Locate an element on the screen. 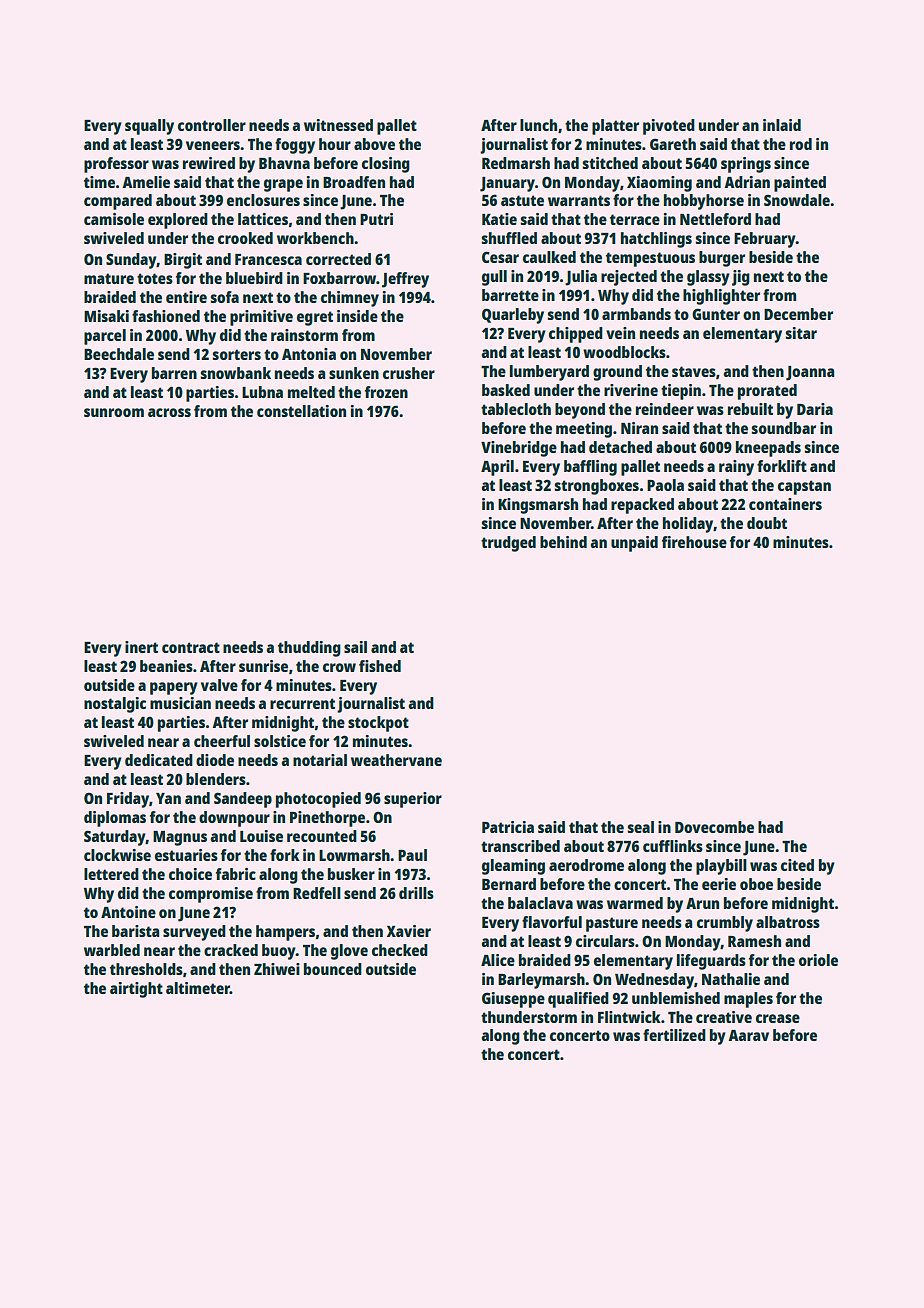 The width and height of the screenshot is (924, 1308). contract is located at coordinates (191, 647).
